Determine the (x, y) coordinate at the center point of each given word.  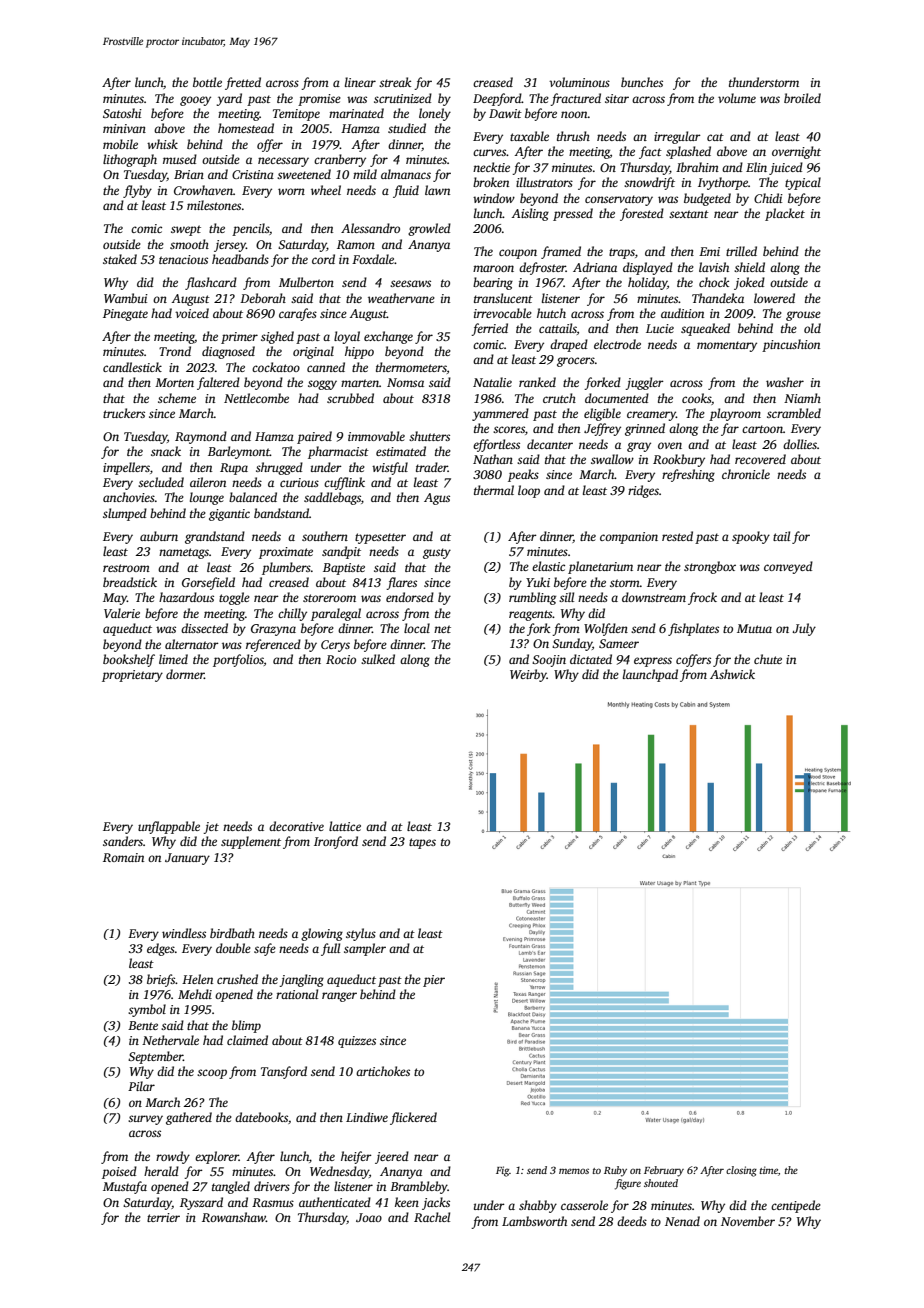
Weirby (528, 675)
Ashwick (732, 674)
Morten (174, 382)
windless (184, 933)
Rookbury (679, 460)
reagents (531, 615)
